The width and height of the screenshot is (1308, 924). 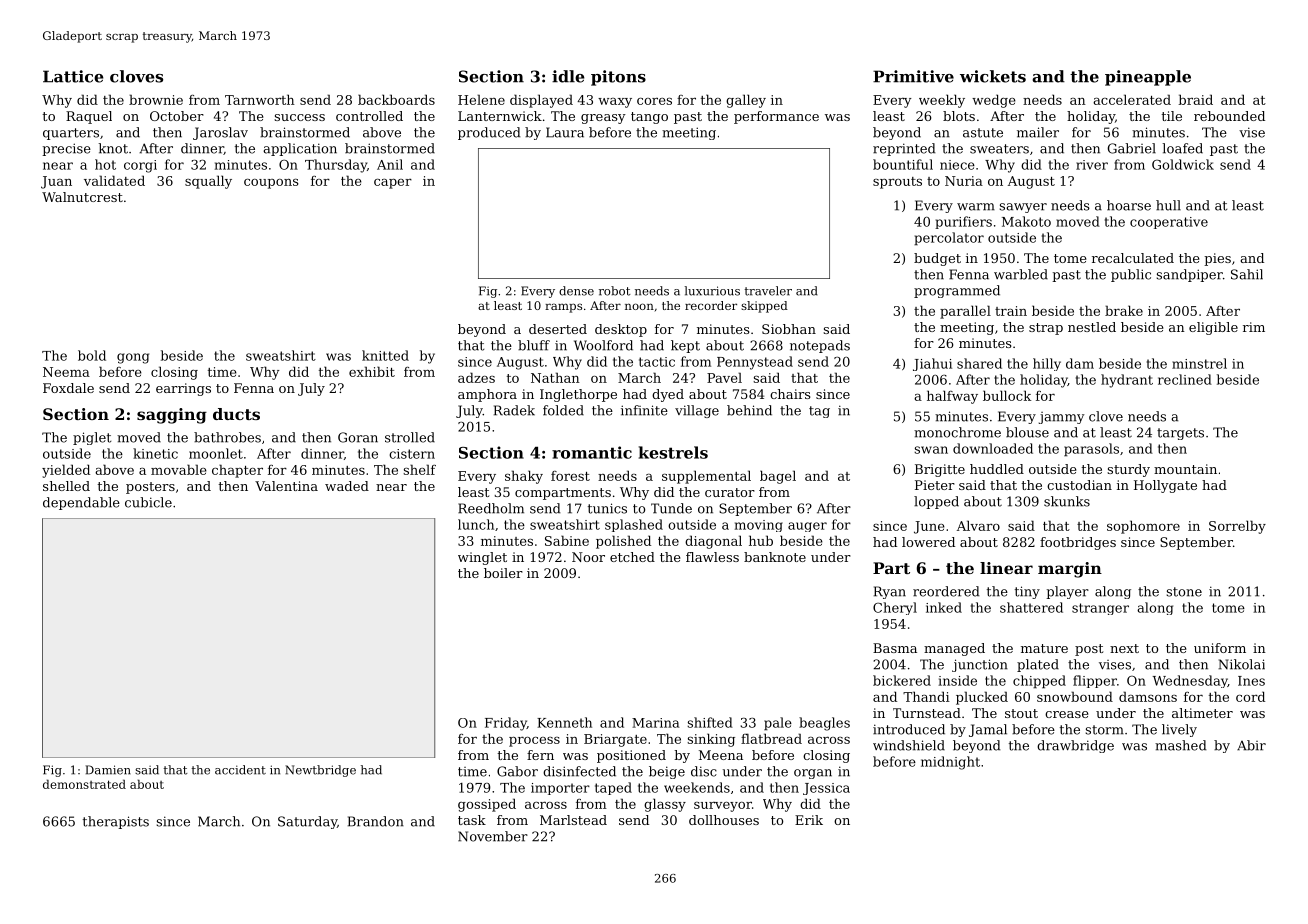 What do you see at coordinates (1251, 745) in the screenshot?
I see `Abir` at bounding box center [1251, 745].
